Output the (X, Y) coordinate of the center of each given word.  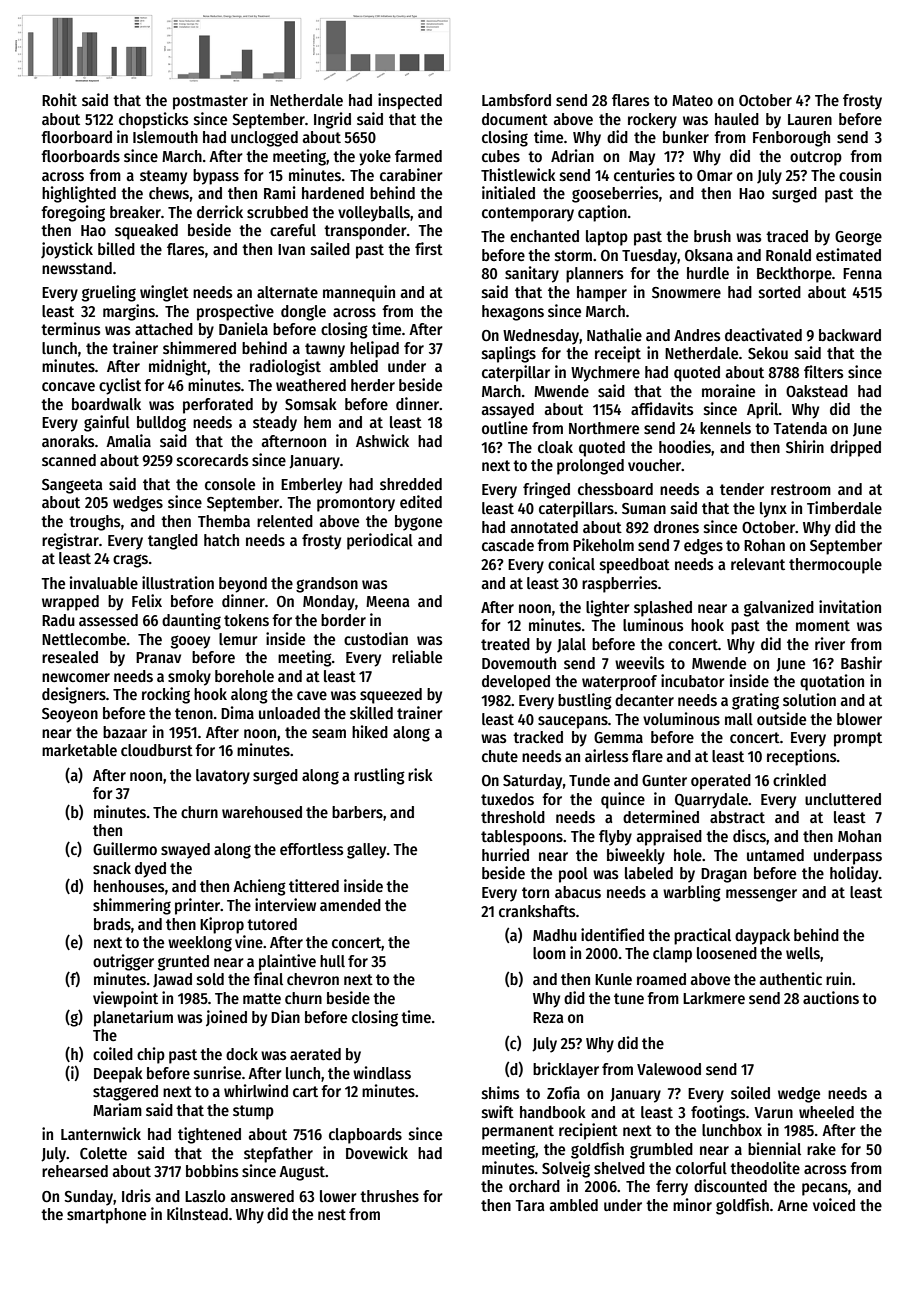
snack (112, 868)
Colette (103, 1153)
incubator (693, 680)
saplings (509, 354)
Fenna (862, 273)
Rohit (59, 99)
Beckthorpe (794, 275)
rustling (379, 776)
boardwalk (106, 404)
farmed (418, 156)
